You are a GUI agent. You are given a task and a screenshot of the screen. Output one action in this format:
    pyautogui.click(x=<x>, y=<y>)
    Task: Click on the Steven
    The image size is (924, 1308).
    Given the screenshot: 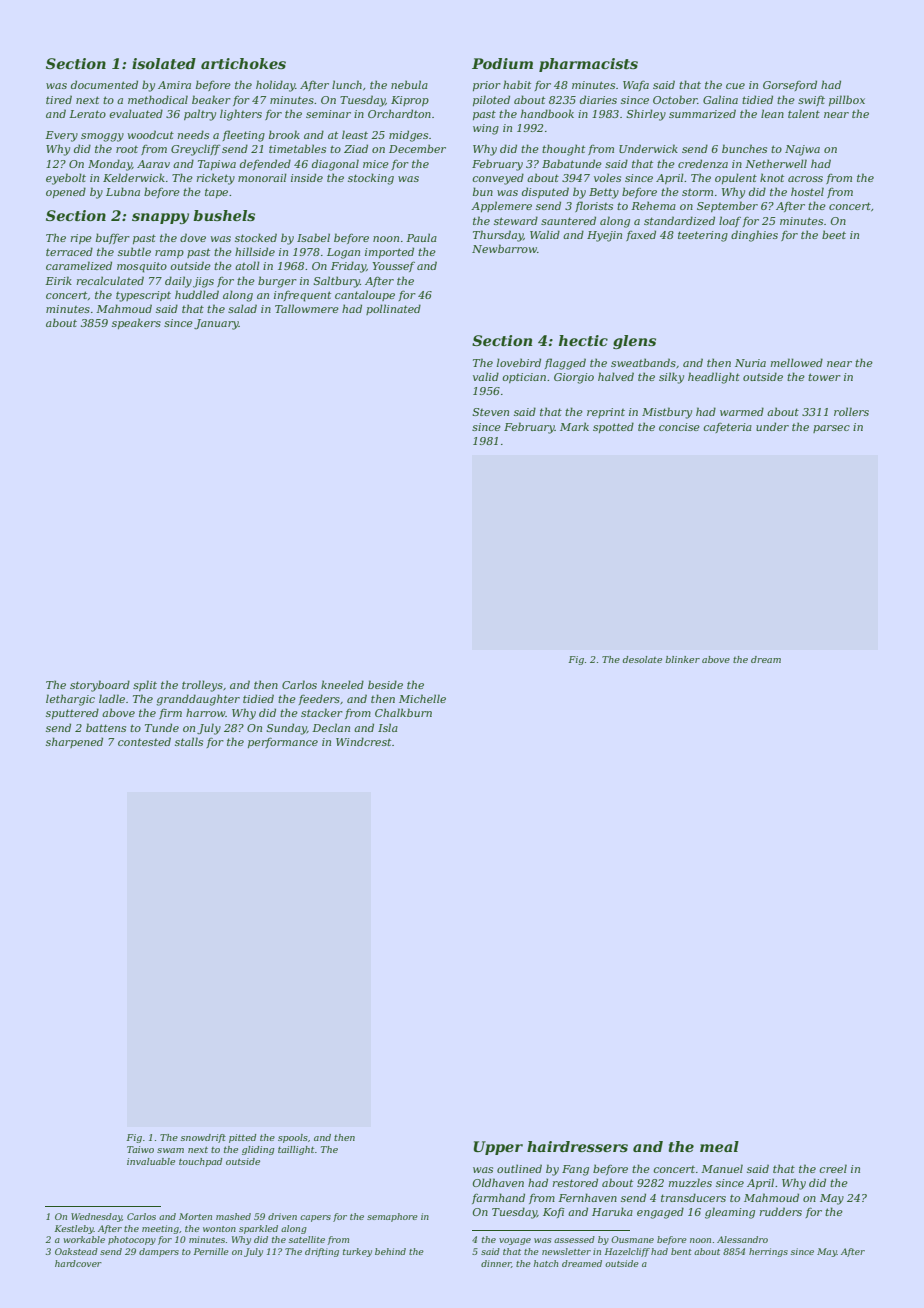 What is the action you would take?
    pyautogui.click(x=490, y=412)
